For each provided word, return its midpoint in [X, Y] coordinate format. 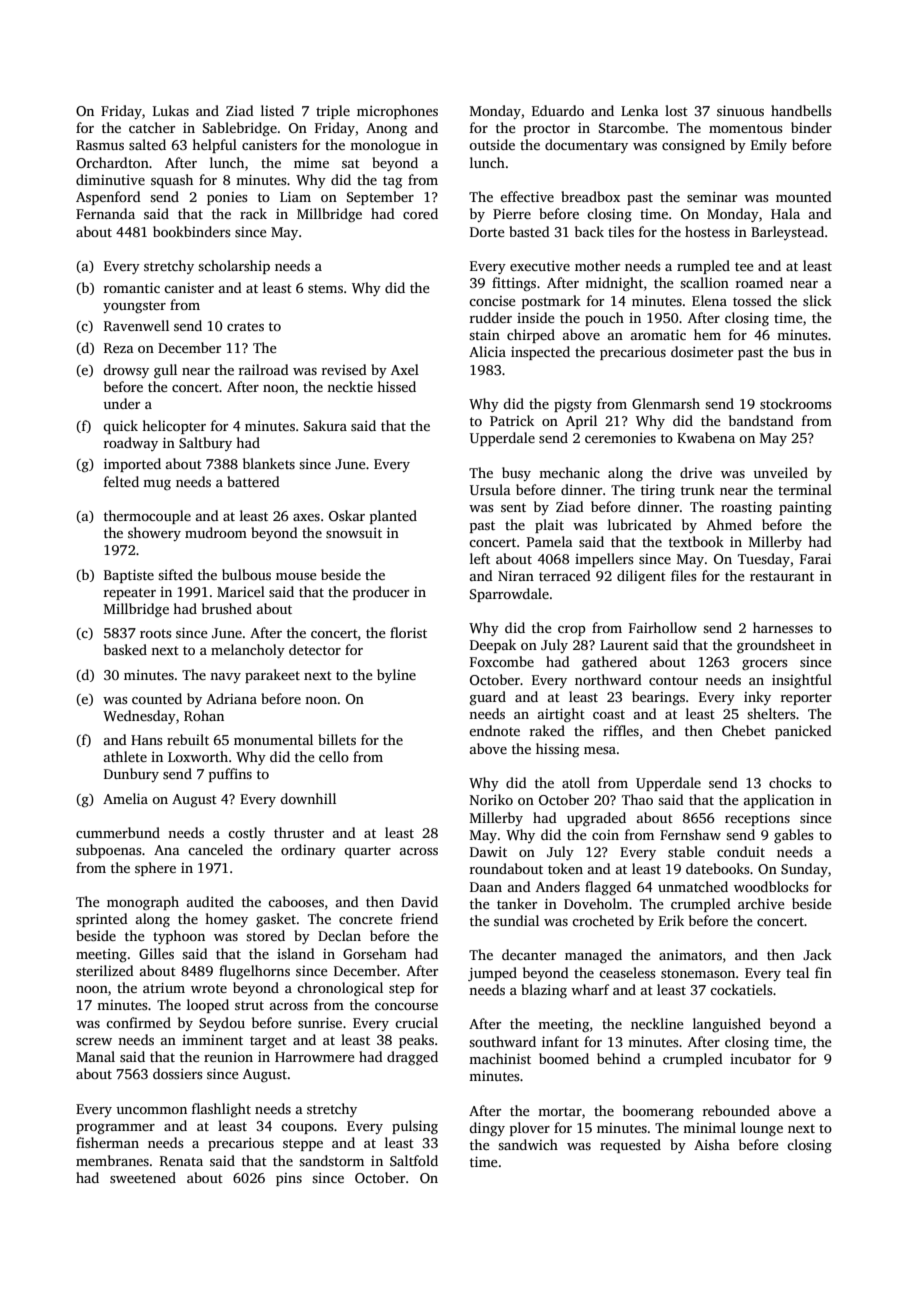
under [121, 403]
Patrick [512, 420]
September [380, 198]
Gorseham [375, 953]
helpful [214, 146]
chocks [790, 782]
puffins [230, 775]
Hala [785, 213]
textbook [696, 541]
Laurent [624, 645]
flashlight [221, 1110]
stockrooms [795, 403]
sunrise [320, 1023]
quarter [367, 852]
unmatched [693, 886]
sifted [175, 574]
